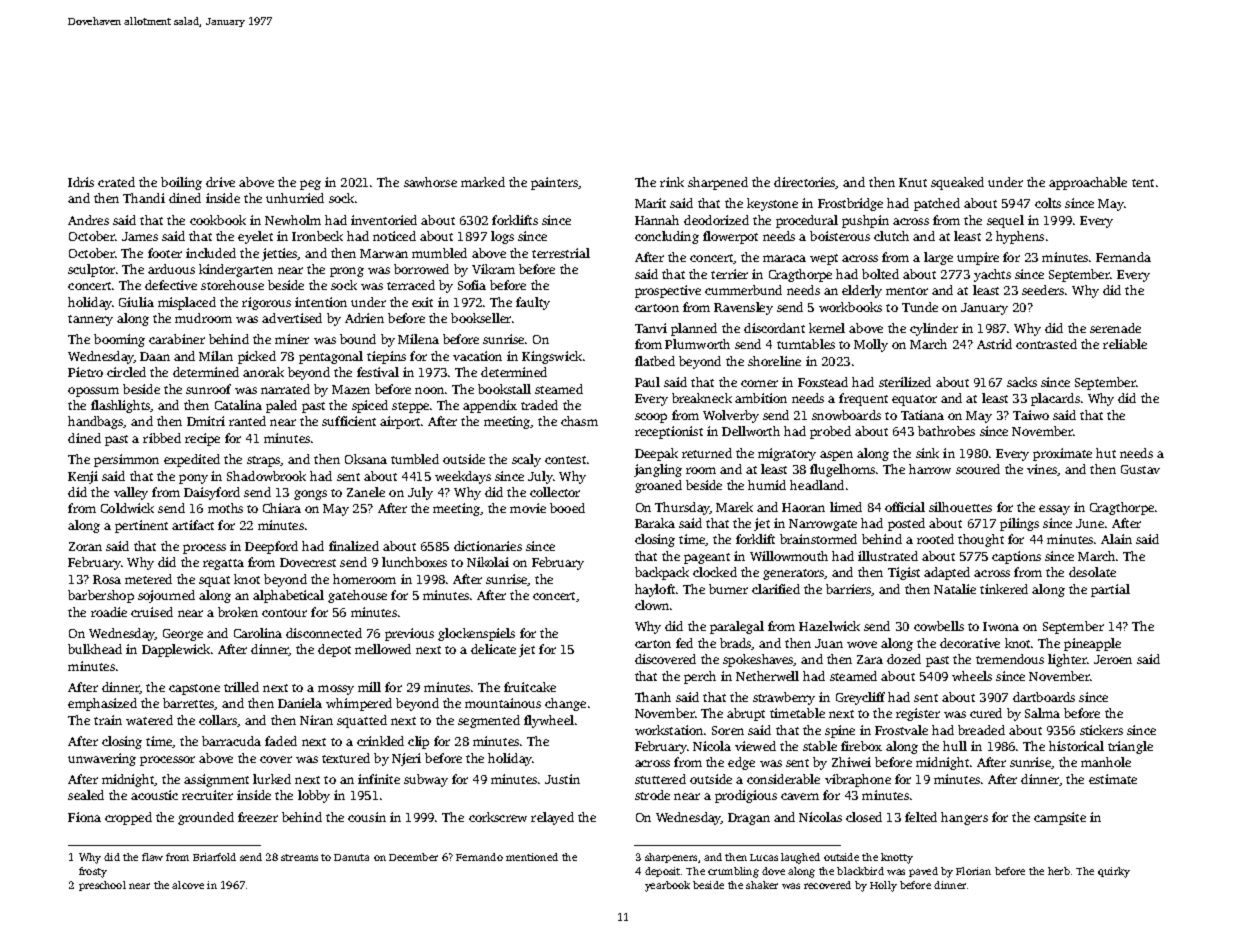 Image resolution: width=1233 pixels, height=952 pixels. Describe the element at coordinates (746, 714) in the screenshot. I see `abrupt` at that location.
